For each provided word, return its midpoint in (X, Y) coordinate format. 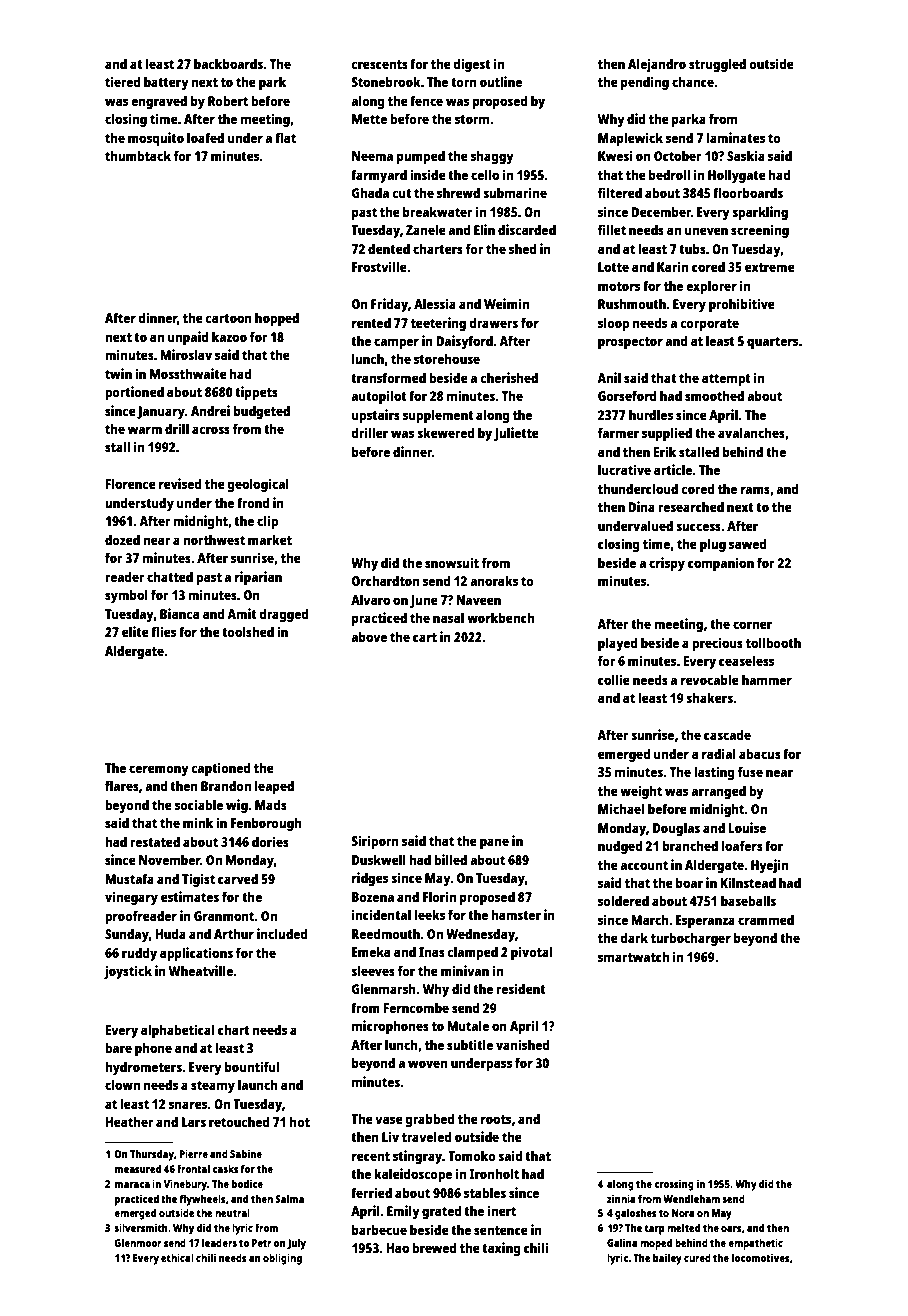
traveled (426, 1136)
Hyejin (770, 866)
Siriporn (375, 842)
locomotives (761, 1257)
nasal (448, 617)
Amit (242, 613)
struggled (717, 65)
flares (122, 785)
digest (472, 65)
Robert (228, 100)
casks (225, 1168)
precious (717, 644)
